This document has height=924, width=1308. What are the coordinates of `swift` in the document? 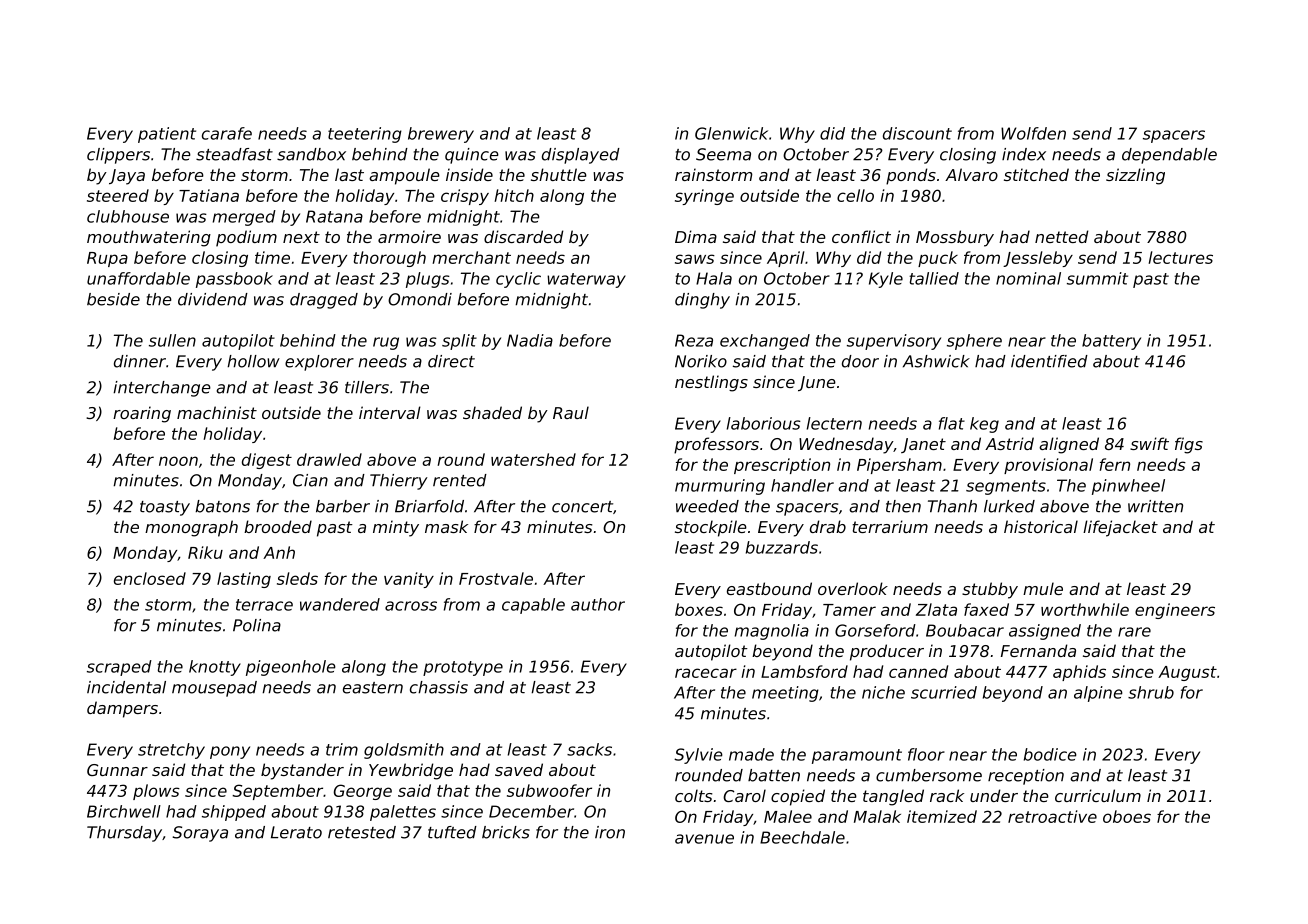 It's located at (1149, 443).
